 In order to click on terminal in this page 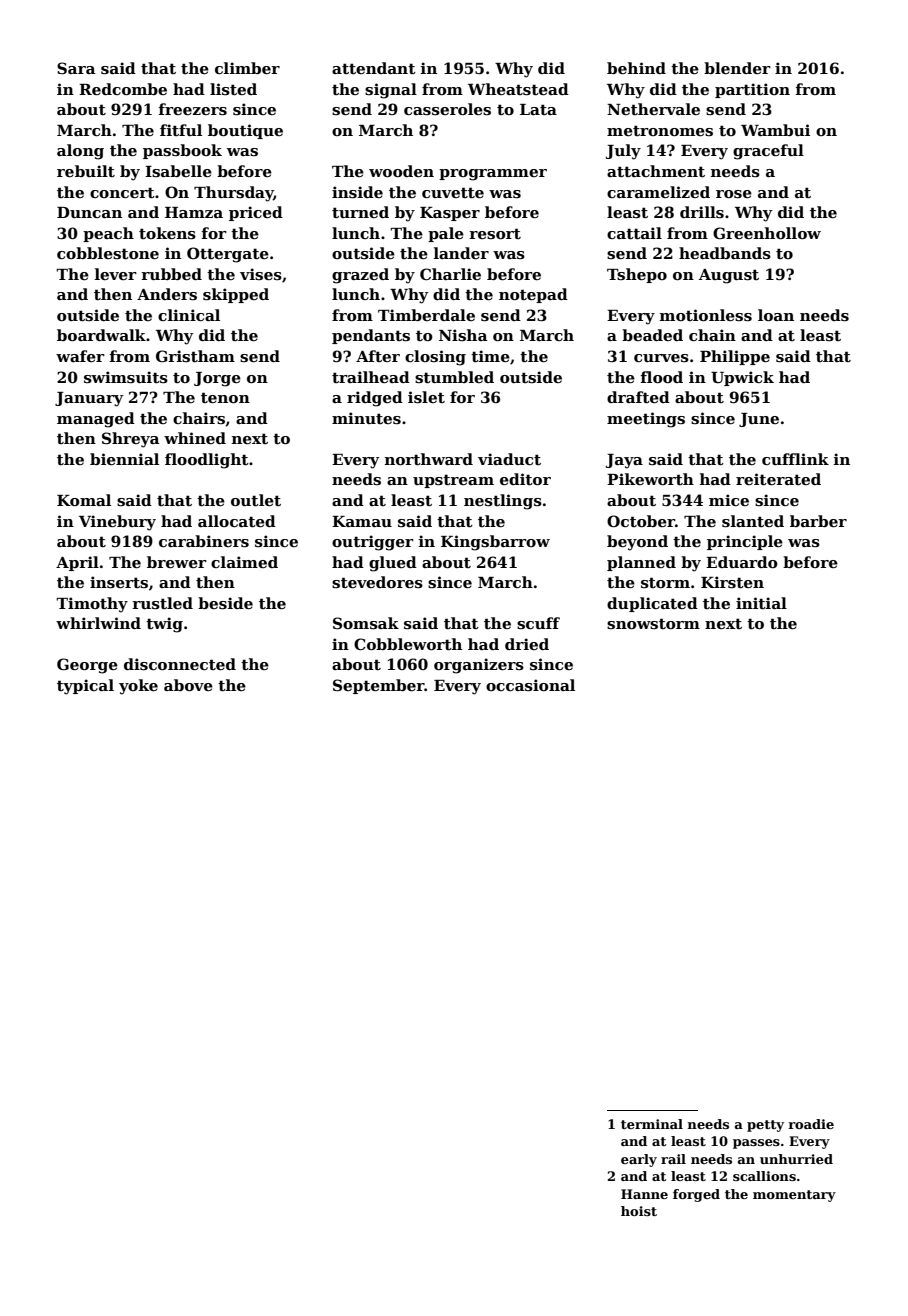, I will do `click(652, 1124)`.
